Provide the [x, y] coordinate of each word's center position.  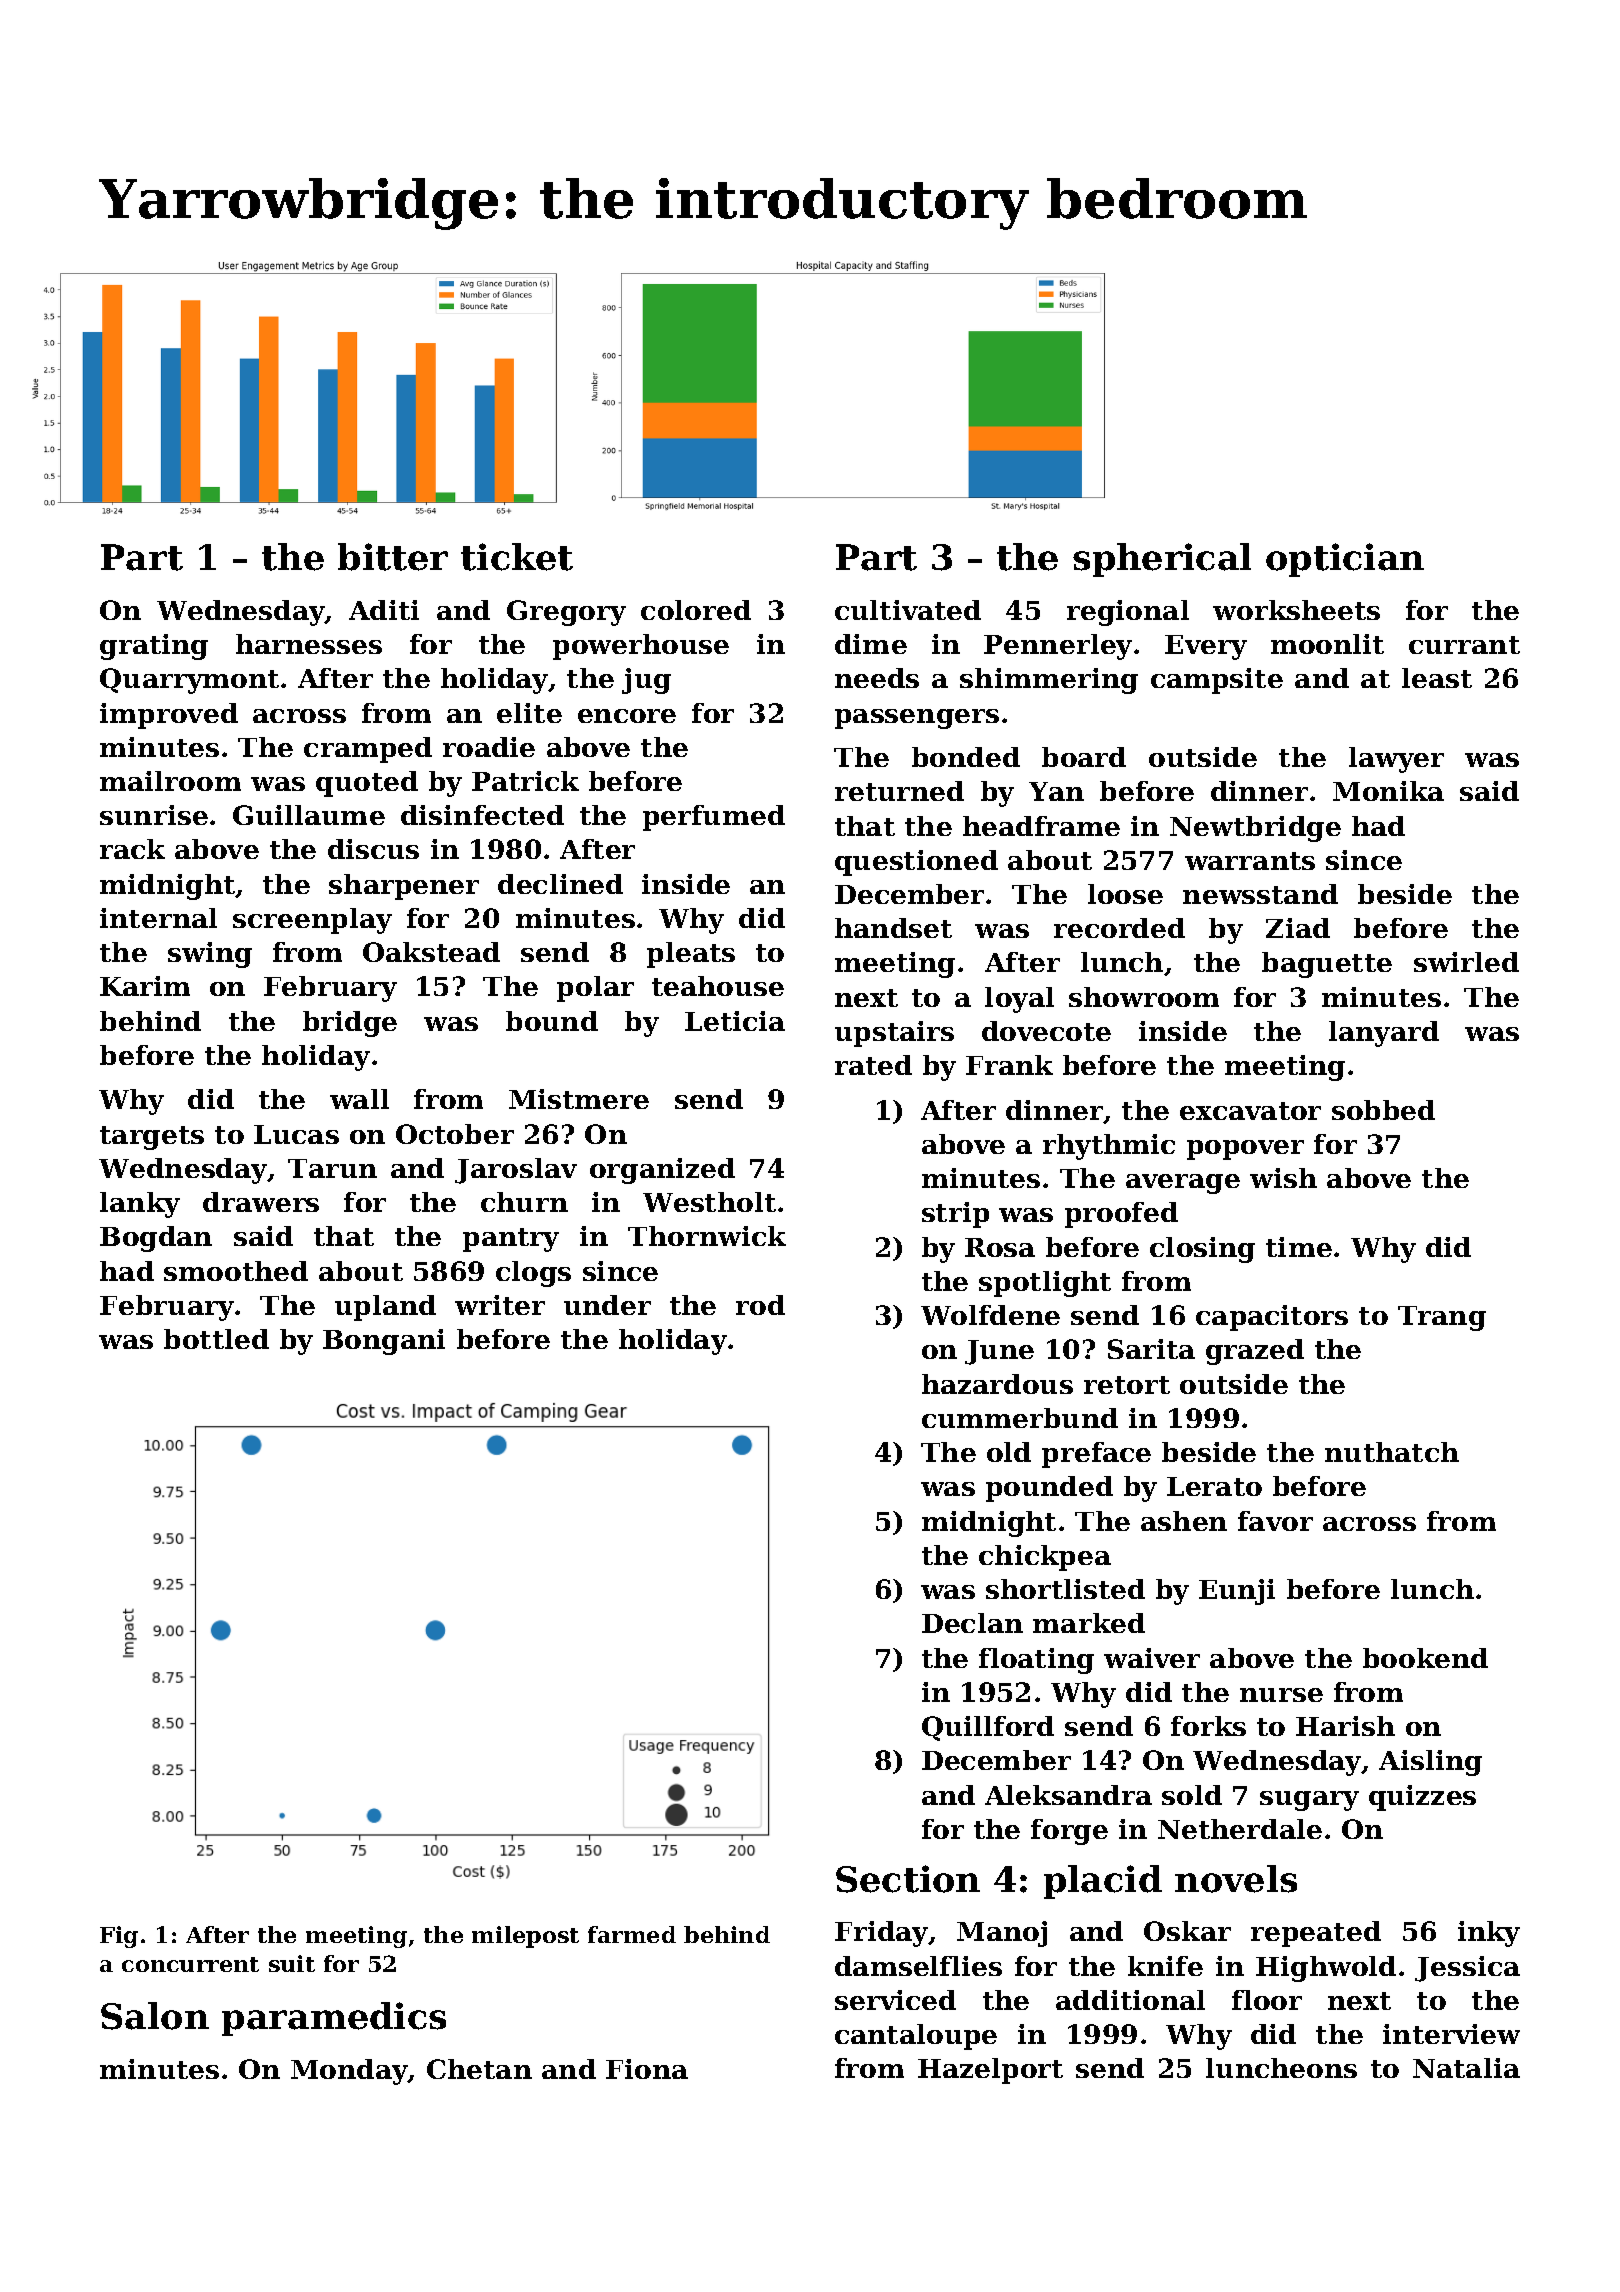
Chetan [479, 2069]
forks [1208, 1726]
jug [646, 681]
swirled [1466, 962]
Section [908, 1879]
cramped [368, 750]
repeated [1316, 1934]
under [607, 1305]
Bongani [384, 1342]
